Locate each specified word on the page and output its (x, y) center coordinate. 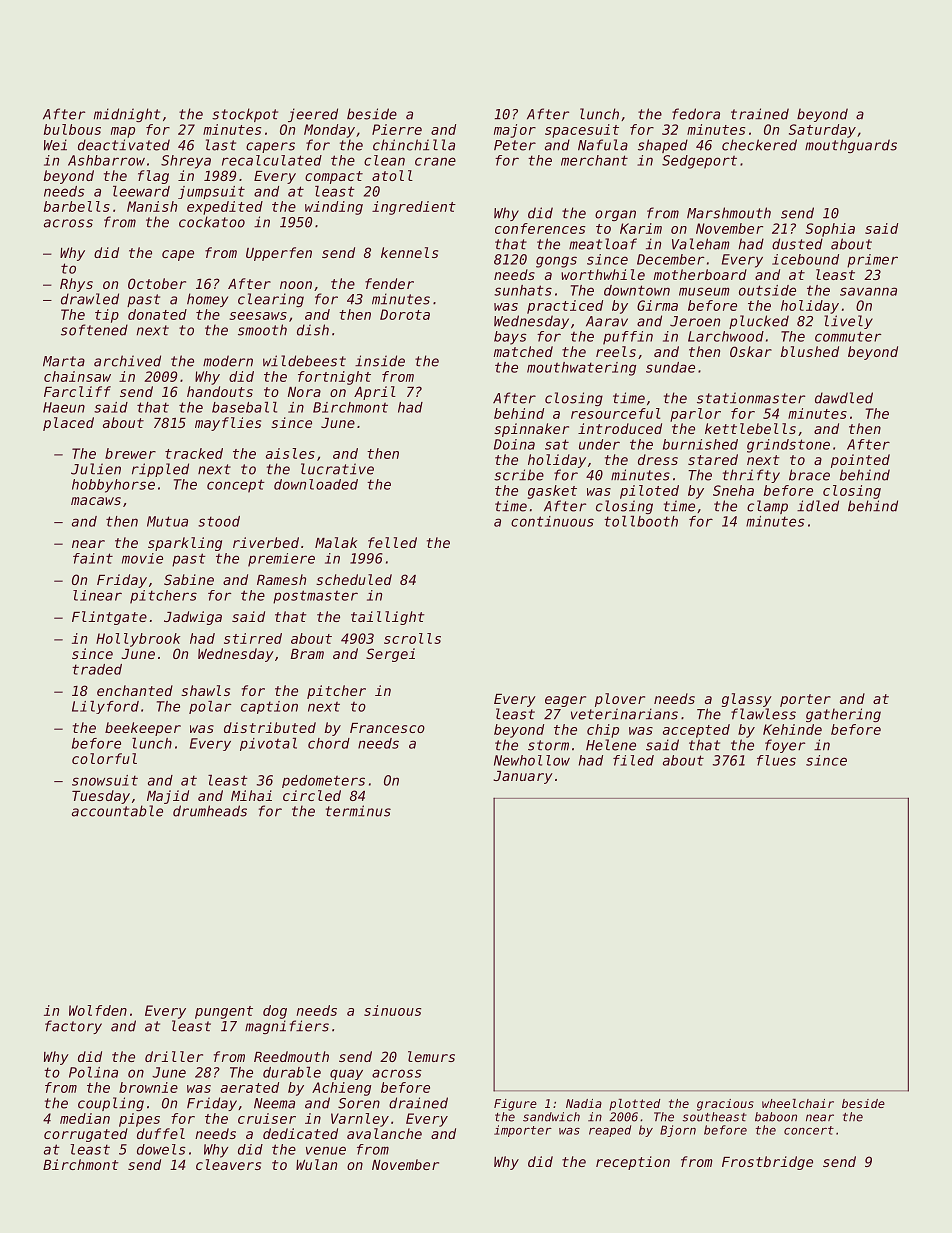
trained (760, 114)
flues (776, 760)
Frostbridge (767, 1163)
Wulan (316, 1164)
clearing (271, 300)
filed (633, 760)
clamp (767, 507)
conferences (540, 228)
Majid (168, 797)
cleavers (228, 1164)
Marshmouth (729, 213)
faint (93, 558)
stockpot (245, 115)
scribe (519, 475)
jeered (313, 115)
